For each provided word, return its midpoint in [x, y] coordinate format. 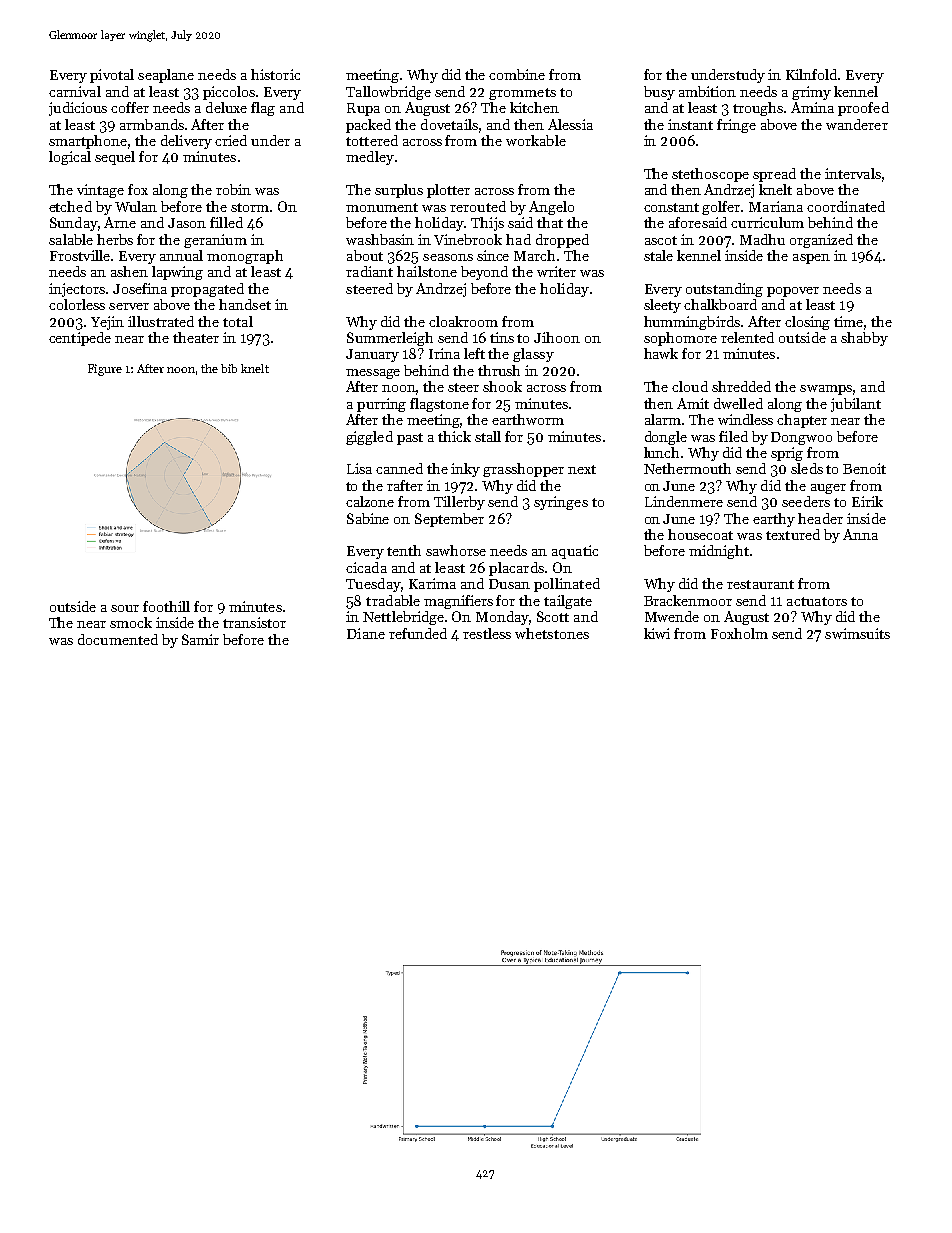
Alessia [570, 124]
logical [70, 158]
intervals [853, 173]
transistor [254, 622]
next [582, 469]
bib [229, 368]
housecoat [700, 534]
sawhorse [456, 550]
